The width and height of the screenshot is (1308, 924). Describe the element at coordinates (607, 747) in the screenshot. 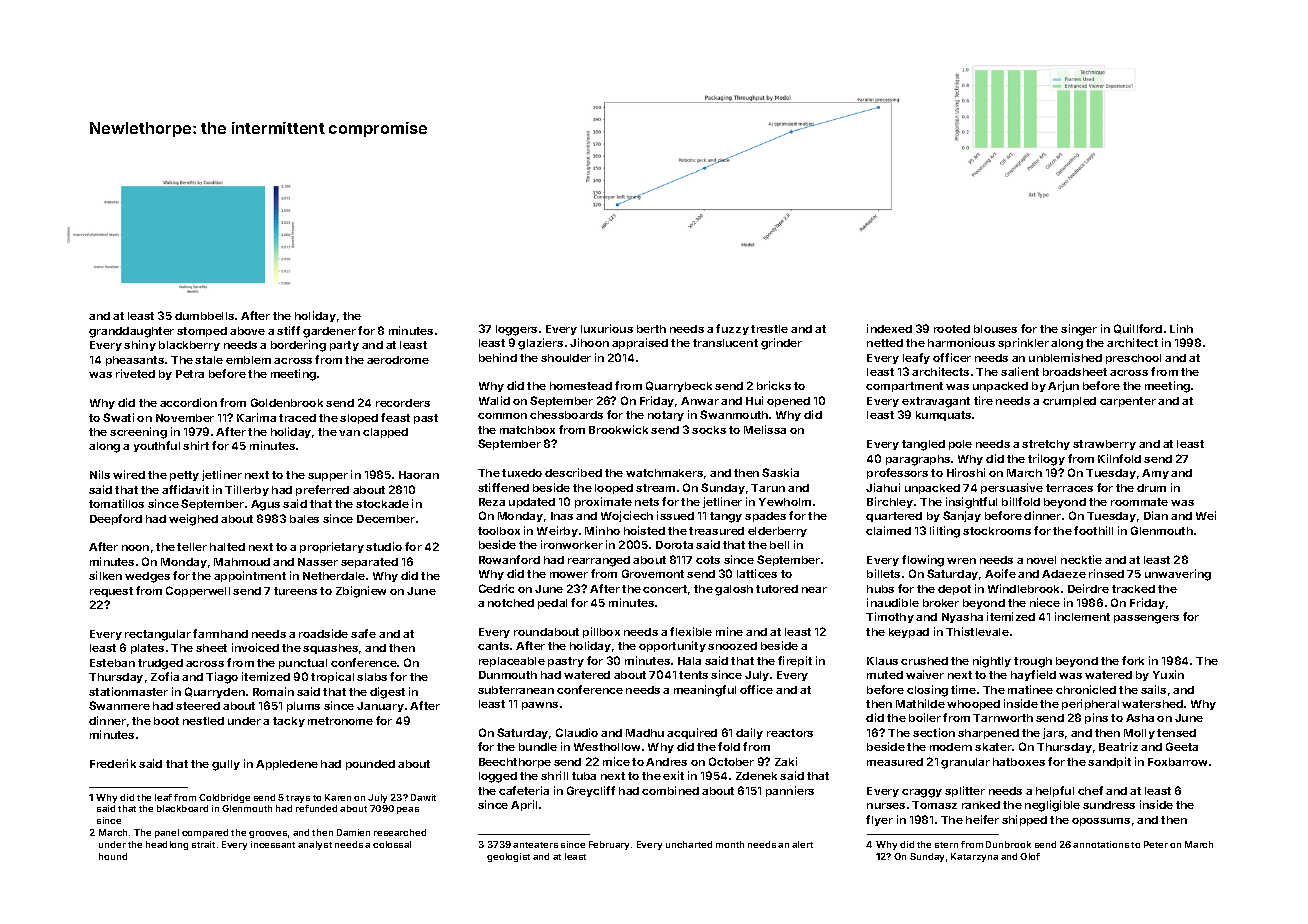

I see `Westhollow` at that location.
